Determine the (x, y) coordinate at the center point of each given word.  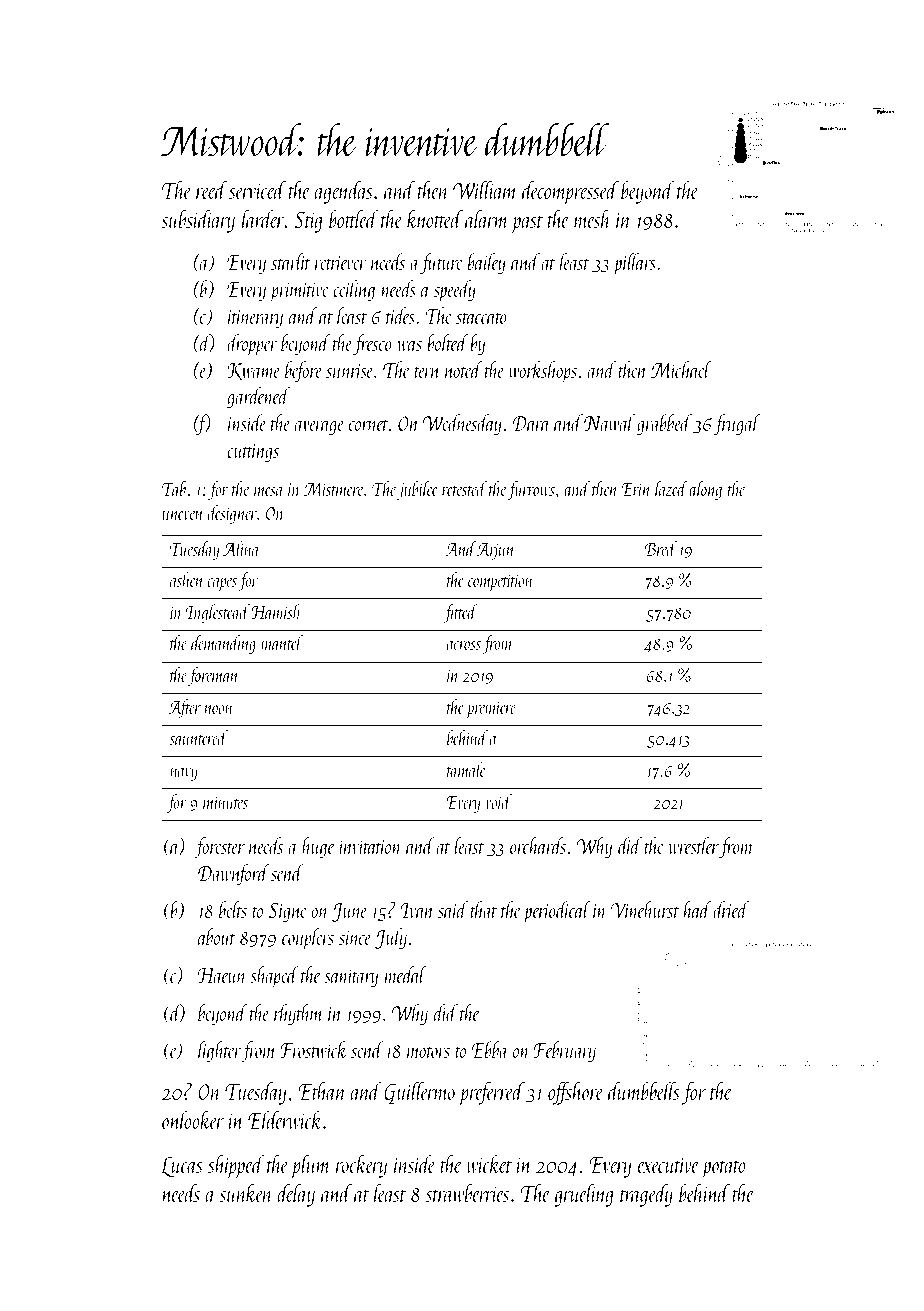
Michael (681, 369)
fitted (461, 613)
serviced (257, 190)
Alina (241, 548)
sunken (246, 1193)
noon (219, 709)
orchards (538, 845)
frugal (737, 424)
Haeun (222, 975)
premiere (492, 710)
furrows (531, 490)
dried (731, 909)
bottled (354, 219)
